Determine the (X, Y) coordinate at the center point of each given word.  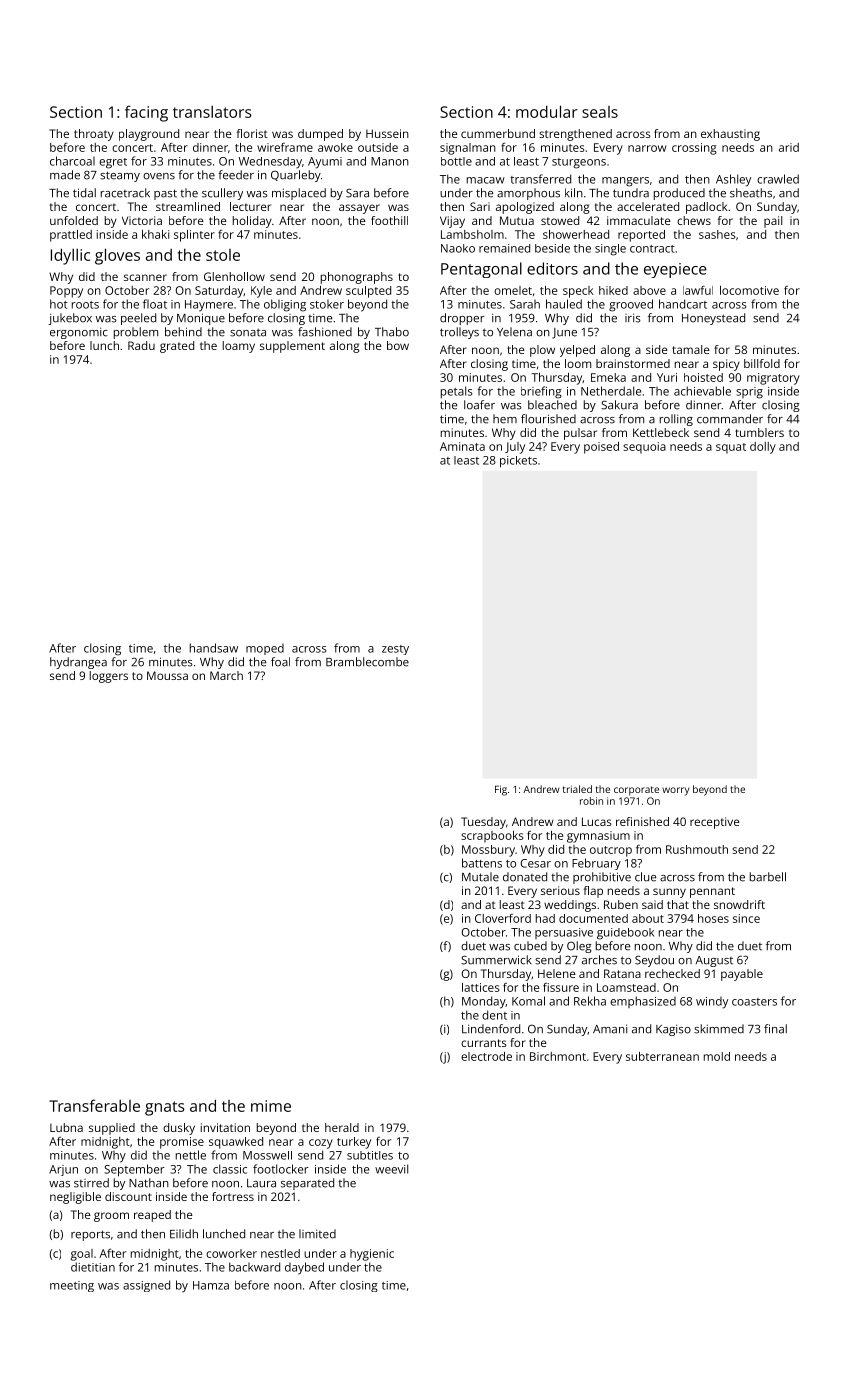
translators (212, 112)
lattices (480, 987)
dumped (320, 135)
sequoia (644, 448)
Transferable (94, 1105)
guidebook (625, 934)
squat (731, 448)
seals (600, 112)
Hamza (211, 1285)
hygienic (372, 1255)
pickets (518, 462)
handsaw (214, 648)
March (226, 675)
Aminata (462, 446)
